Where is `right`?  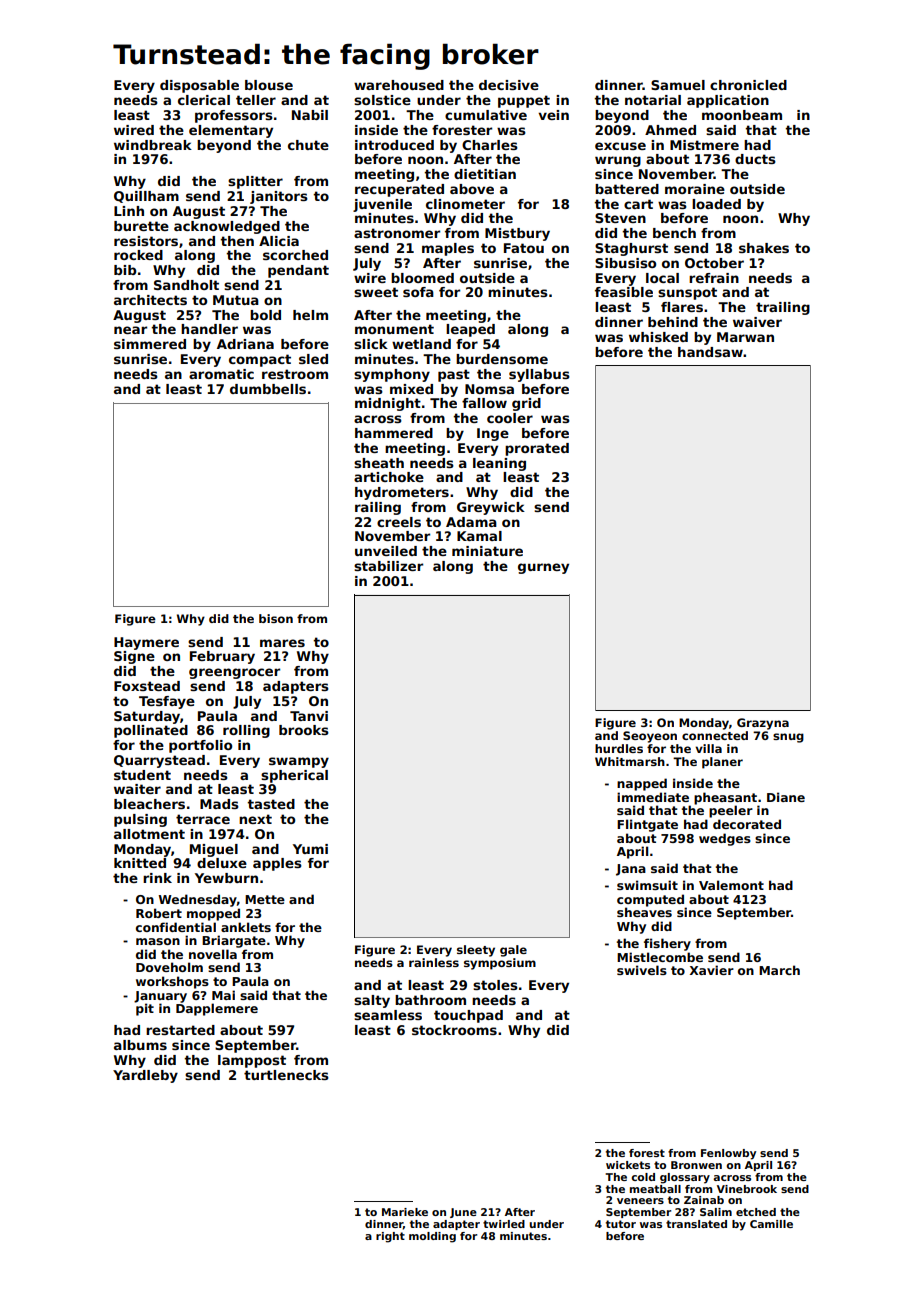 right is located at coordinates (390, 1237).
